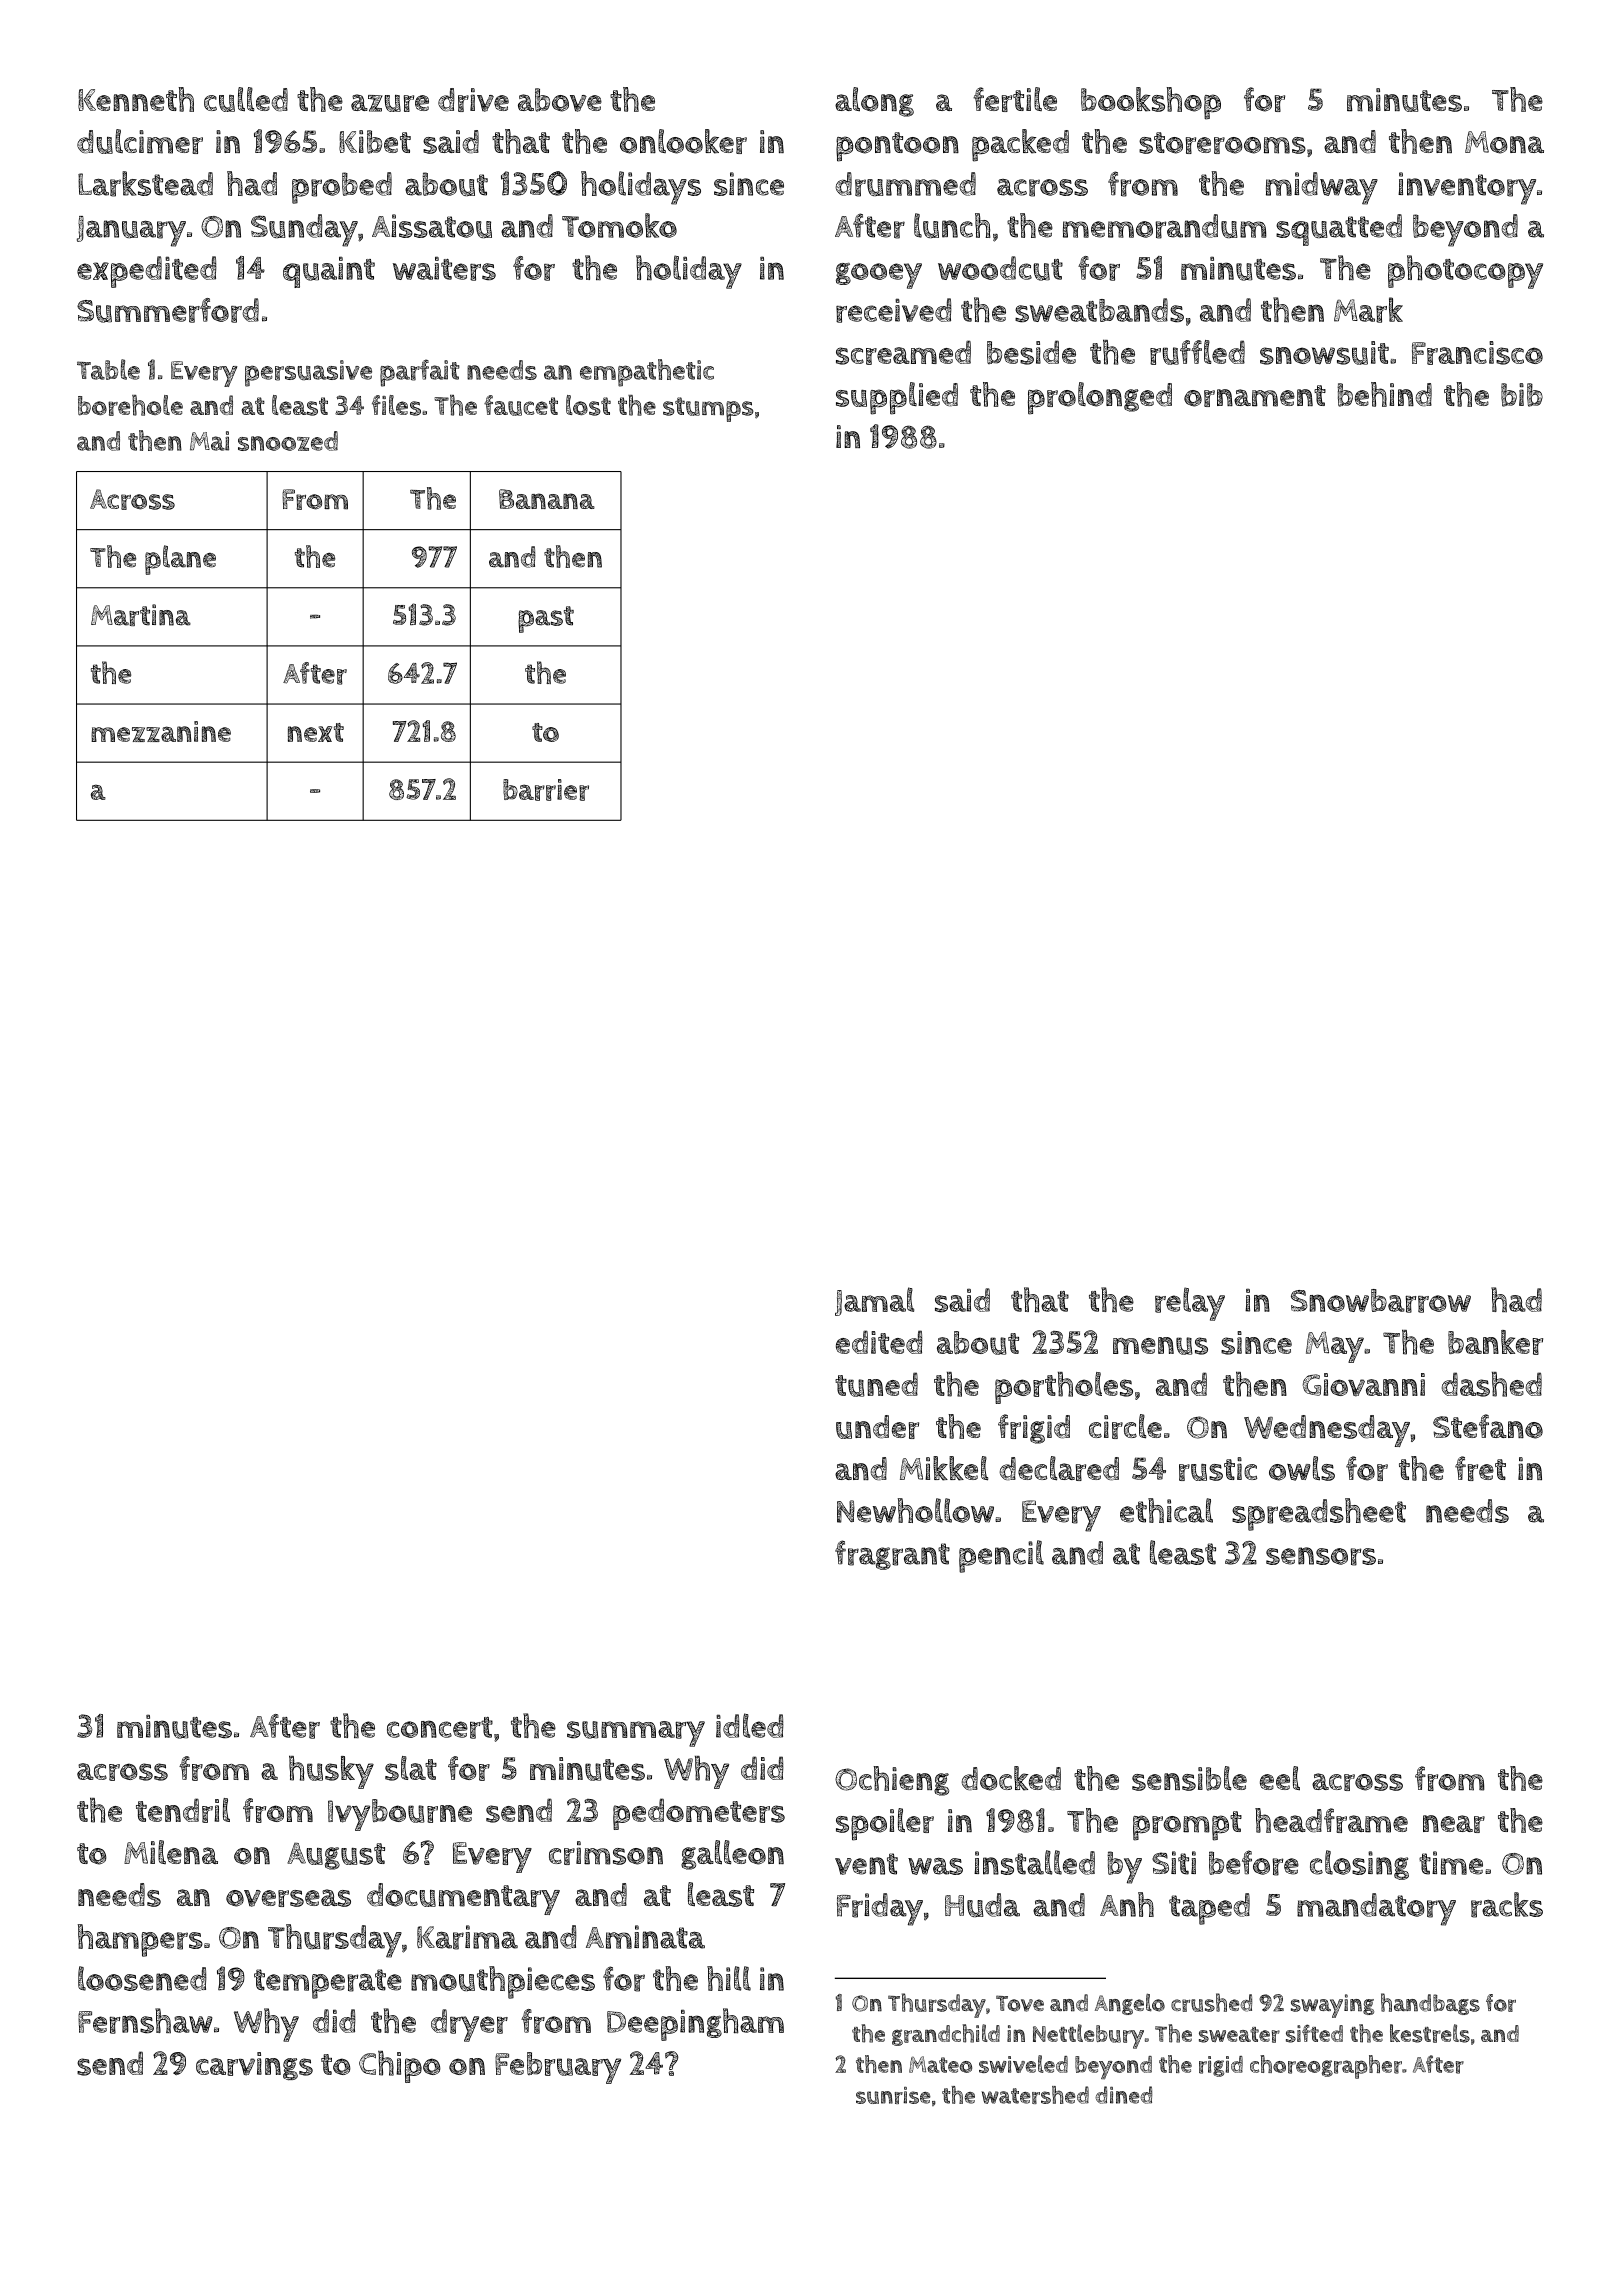 The width and height of the document is (1620, 2292). Describe the element at coordinates (877, 1427) in the document. I see `under` at that location.
